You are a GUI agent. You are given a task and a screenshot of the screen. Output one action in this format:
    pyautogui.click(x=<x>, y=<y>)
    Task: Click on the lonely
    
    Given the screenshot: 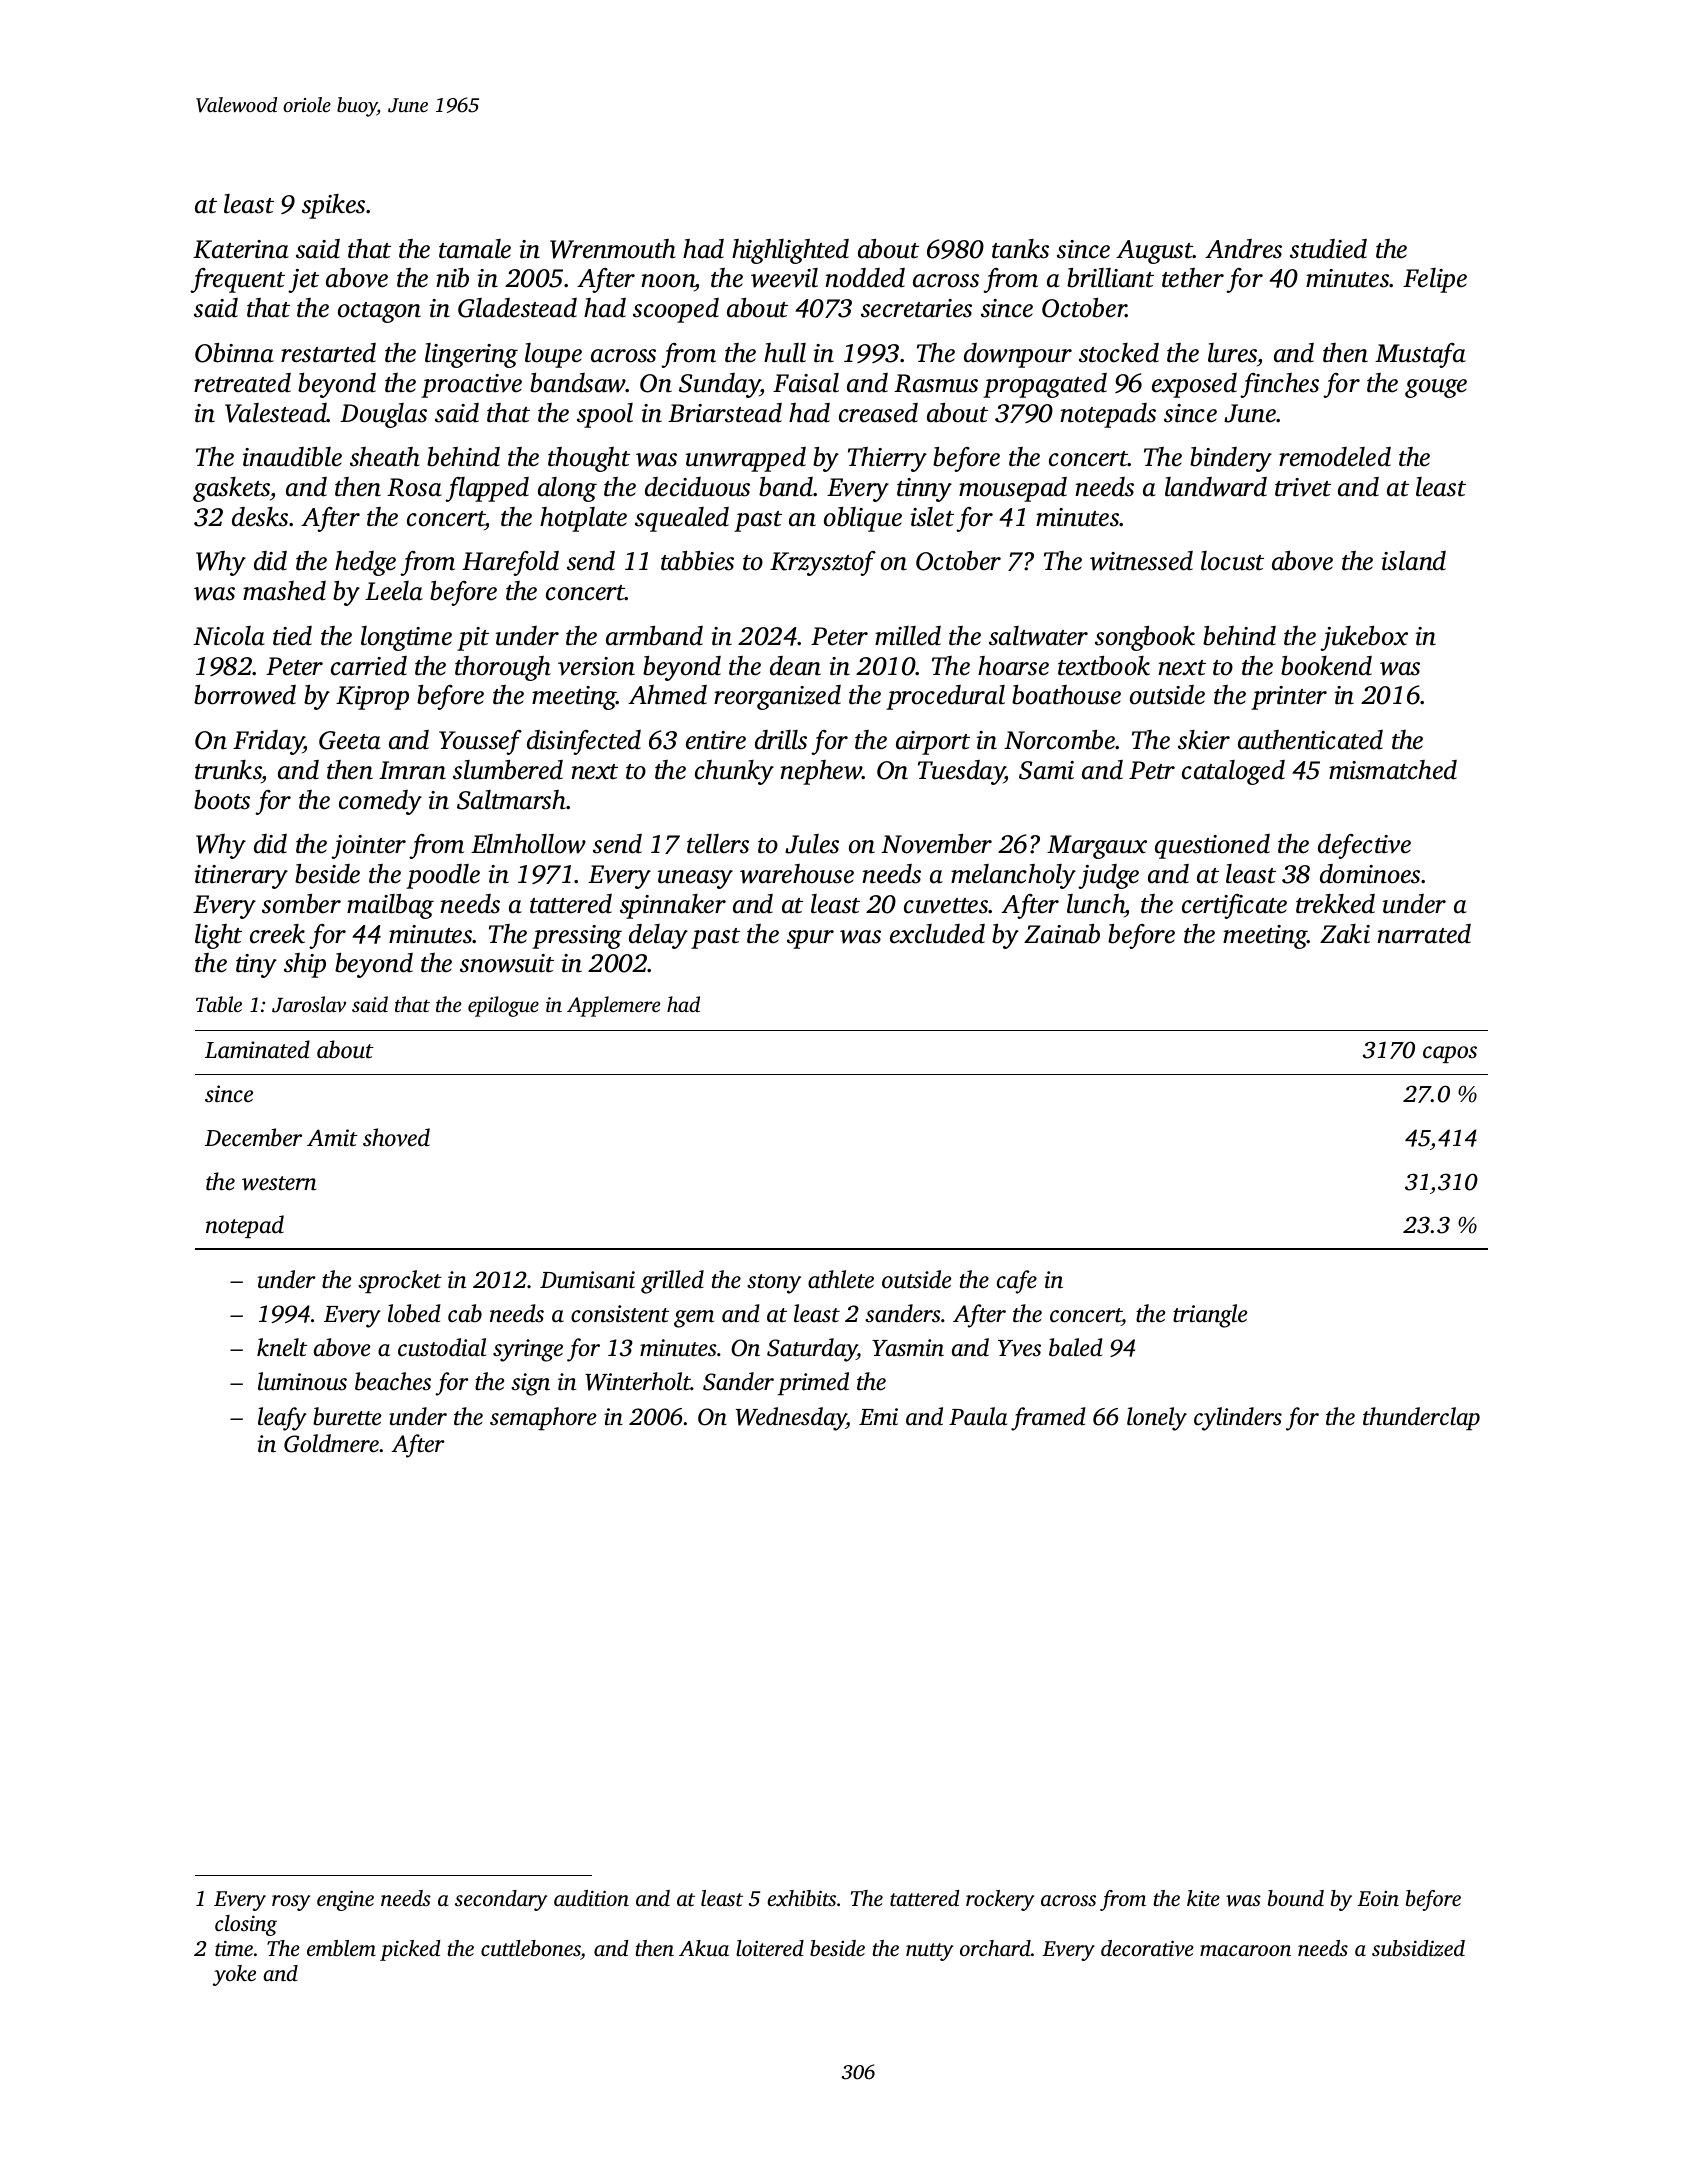 What is the action you would take?
    pyautogui.click(x=1157, y=1419)
